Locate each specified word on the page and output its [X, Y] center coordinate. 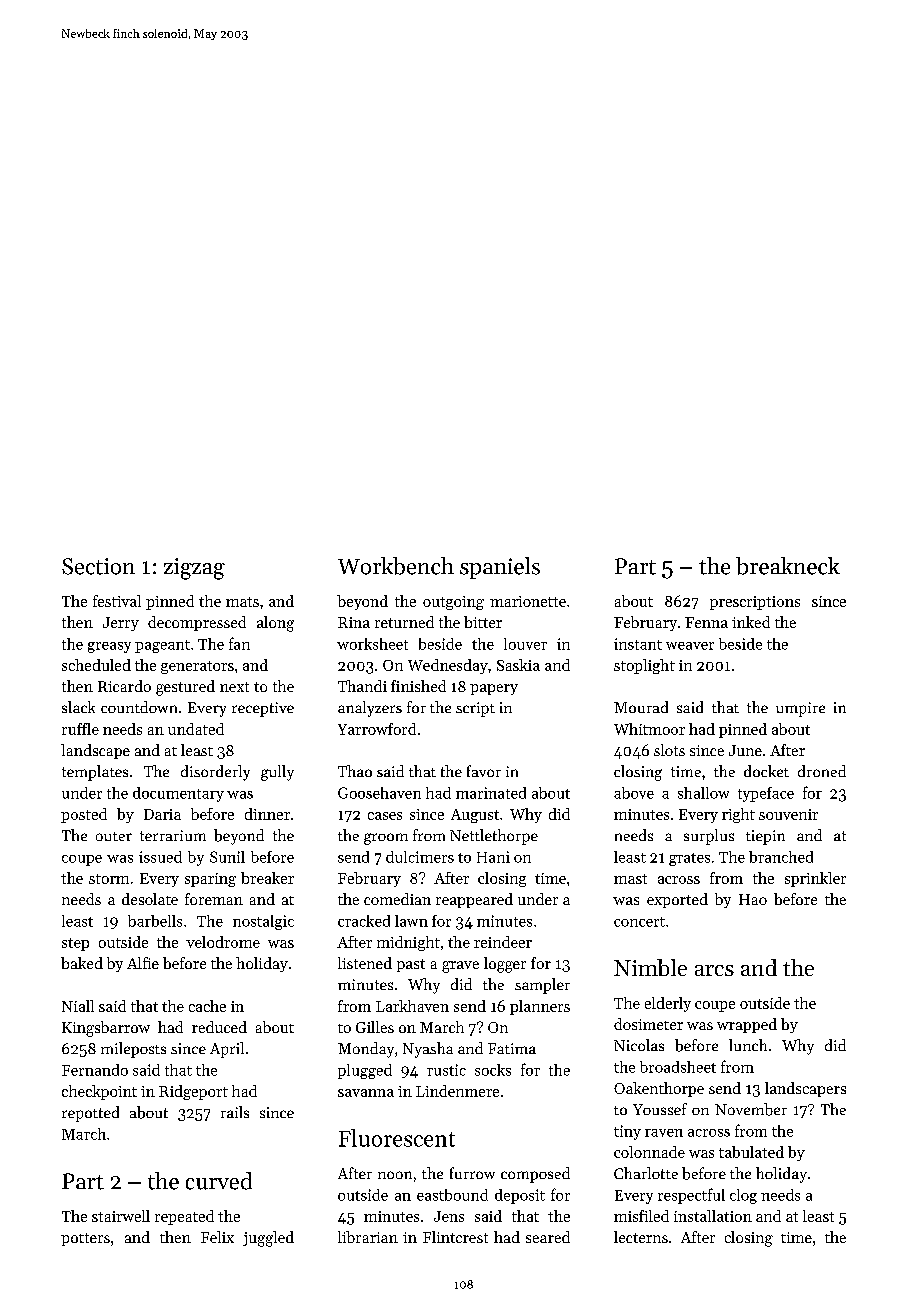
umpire [800, 709]
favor [484, 771]
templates [95, 773]
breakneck [788, 566]
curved [219, 1181]
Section [98, 566]
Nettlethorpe [494, 837]
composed [535, 1175]
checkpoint [99, 1092]
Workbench [396, 566]
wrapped [747, 1025]
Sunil [227, 857]
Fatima [512, 1048]
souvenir [788, 814]
